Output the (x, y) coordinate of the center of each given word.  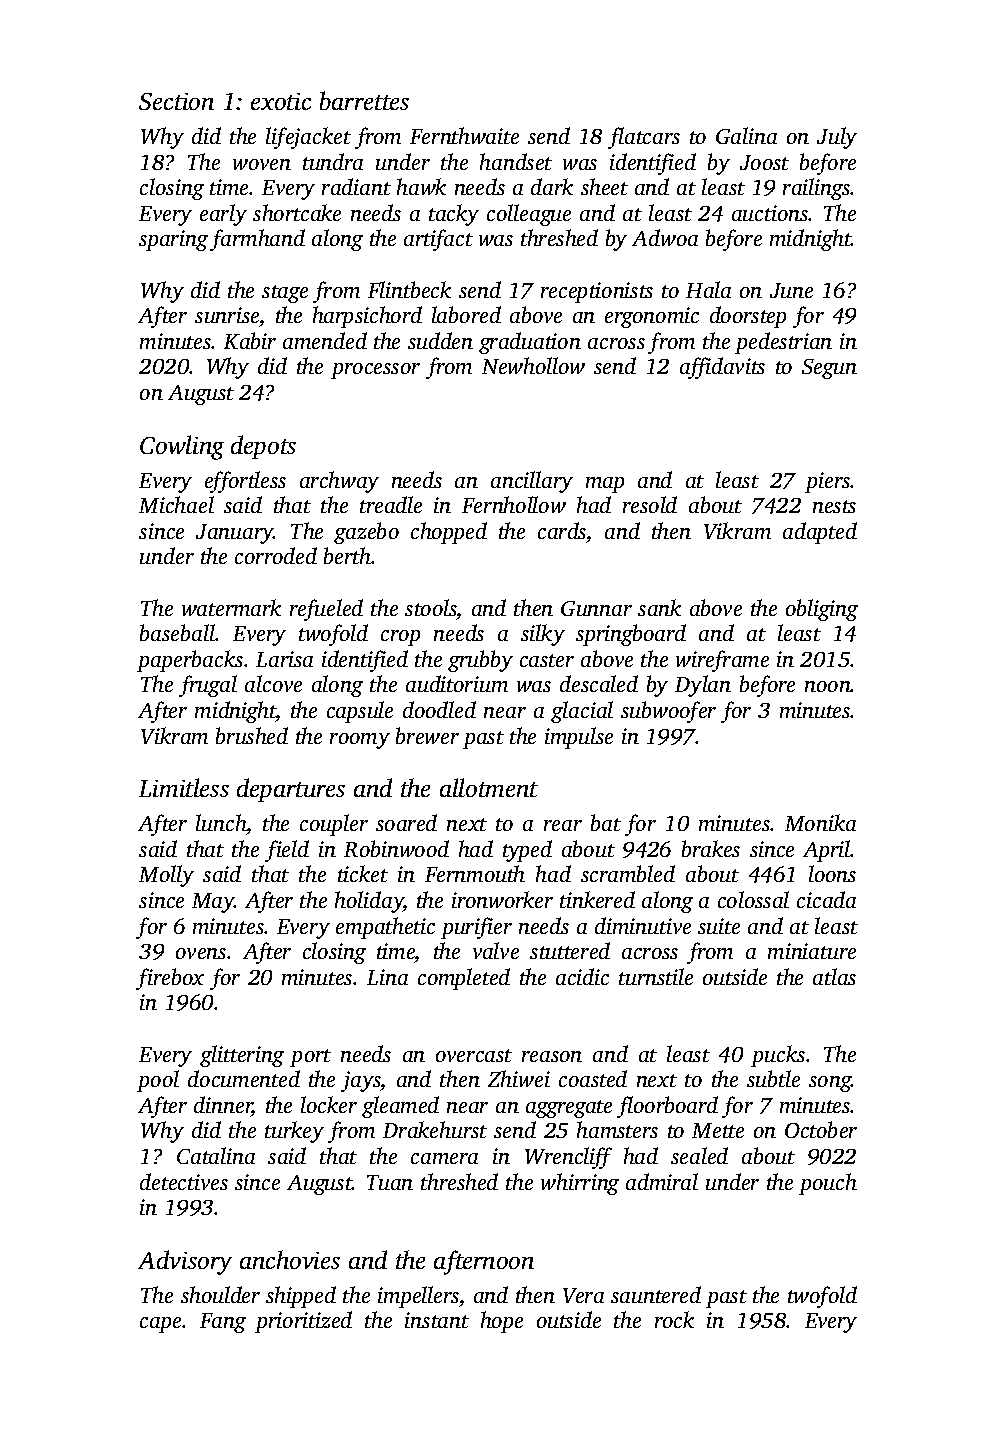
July (837, 138)
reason (552, 1056)
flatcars (644, 138)
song (830, 1084)
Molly (166, 876)
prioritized (303, 1322)
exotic (281, 101)
